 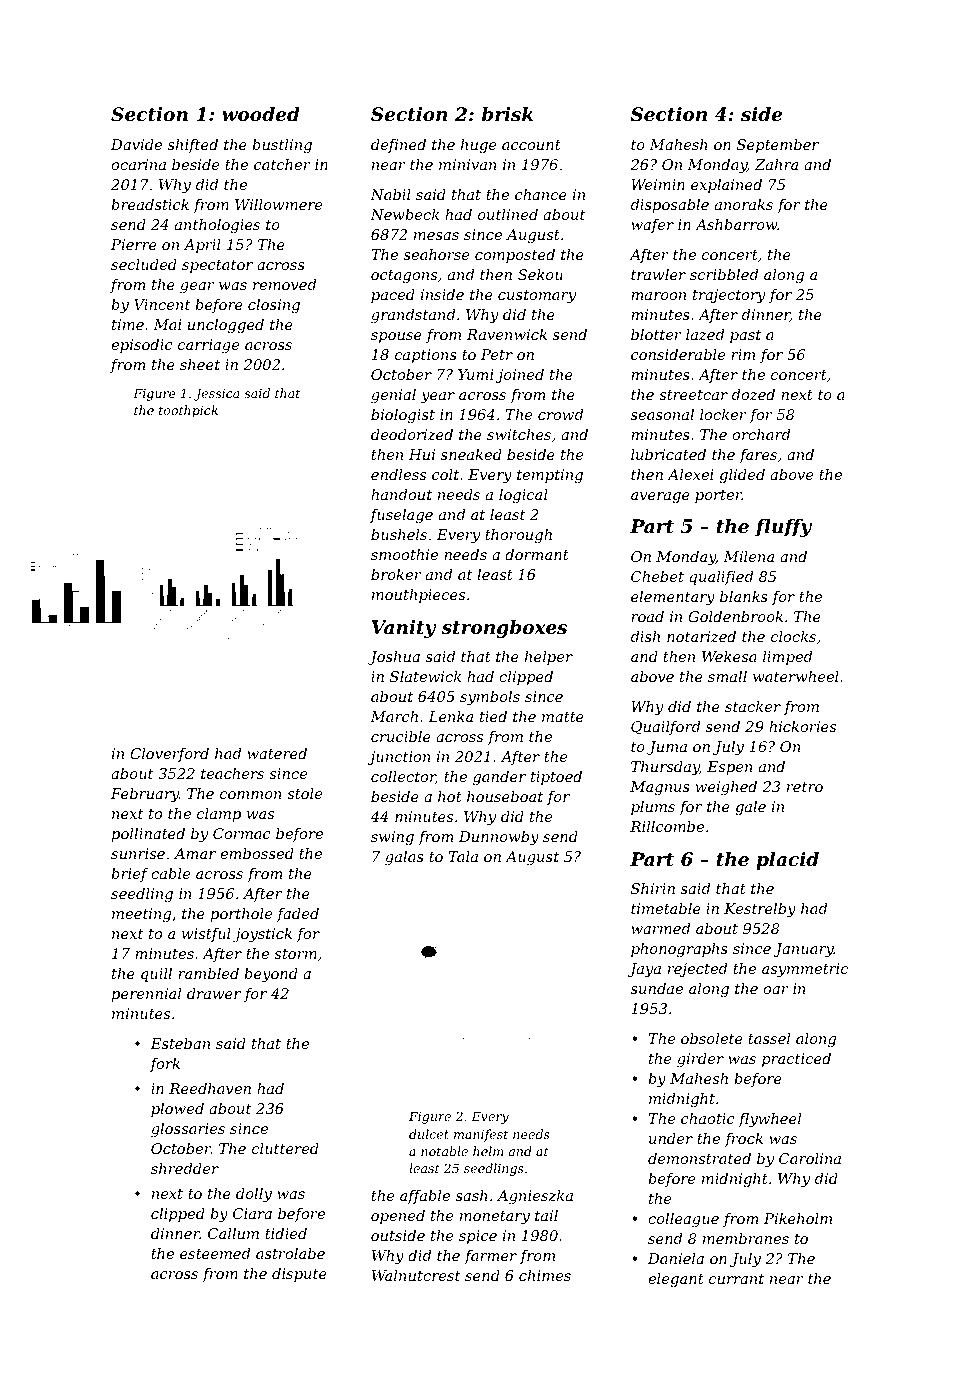 I want to click on octagons, so click(x=404, y=276).
